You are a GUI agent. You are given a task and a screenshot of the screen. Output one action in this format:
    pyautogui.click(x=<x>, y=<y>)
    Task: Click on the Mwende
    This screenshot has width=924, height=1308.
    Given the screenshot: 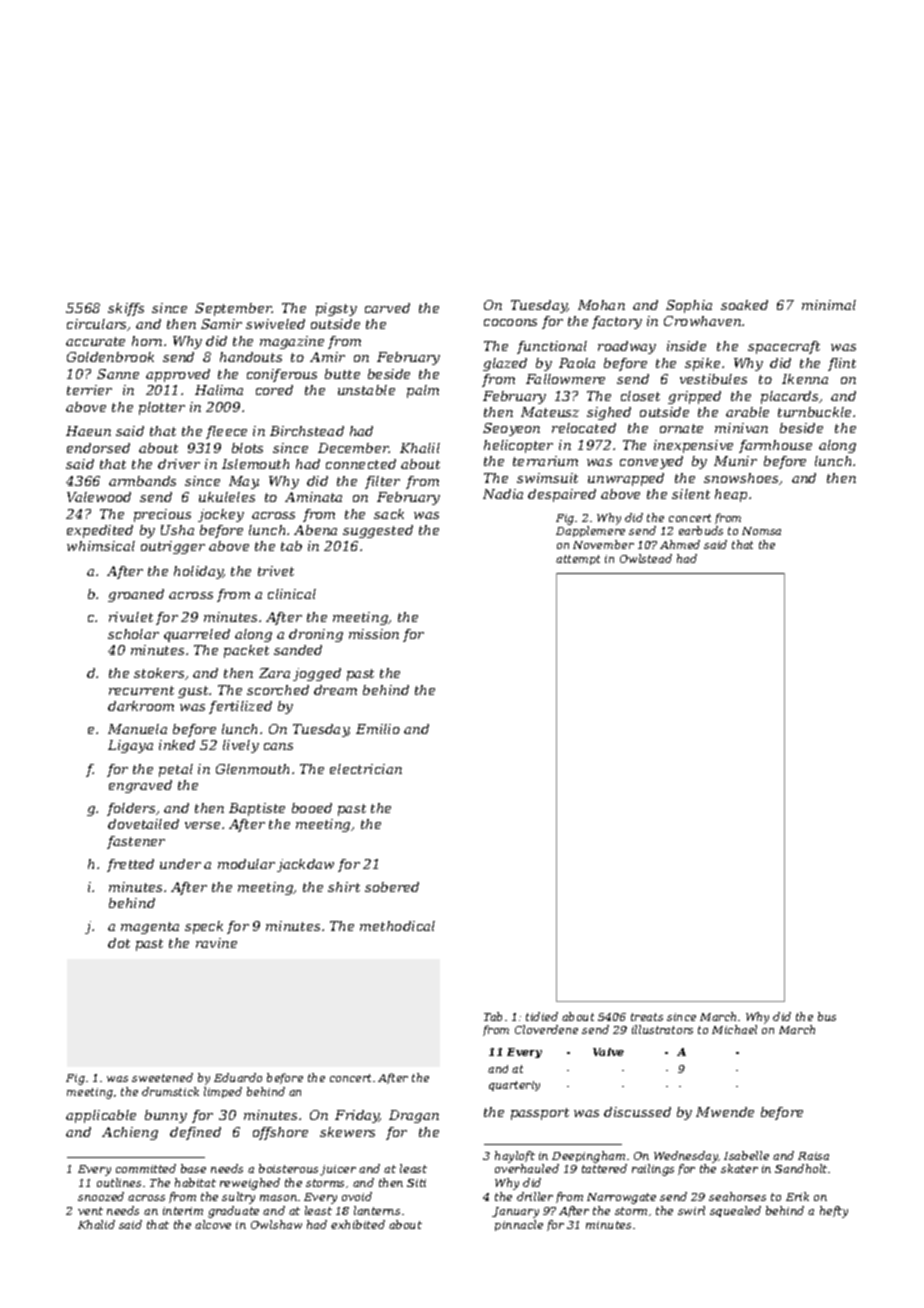 What is the action you would take?
    pyautogui.click(x=725, y=1112)
